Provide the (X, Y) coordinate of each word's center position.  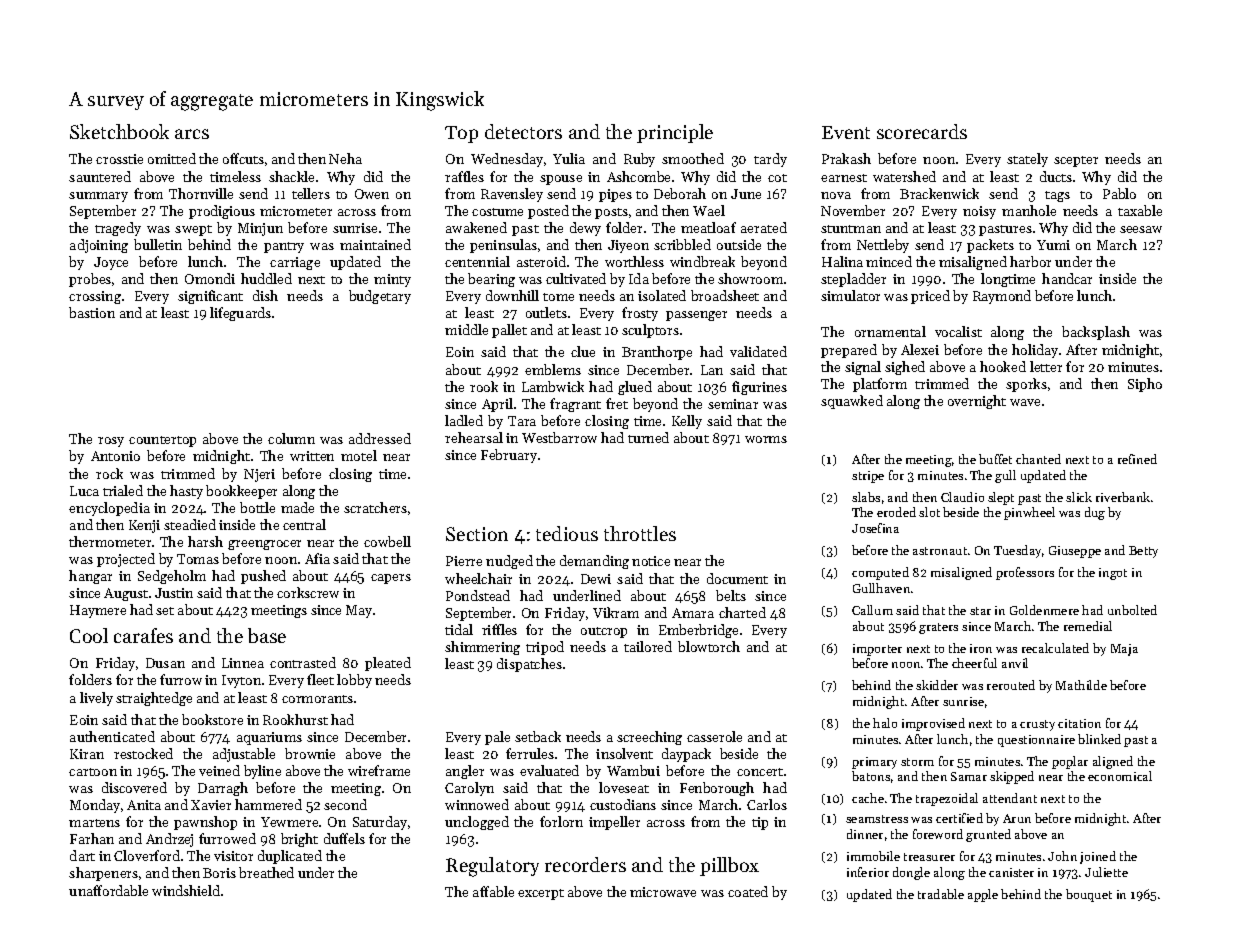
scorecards (922, 131)
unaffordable (108, 890)
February (509, 456)
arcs (192, 134)
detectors (523, 131)
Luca (84, 491)
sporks (1026, 385)
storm (917, 762)
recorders (585, 864)
